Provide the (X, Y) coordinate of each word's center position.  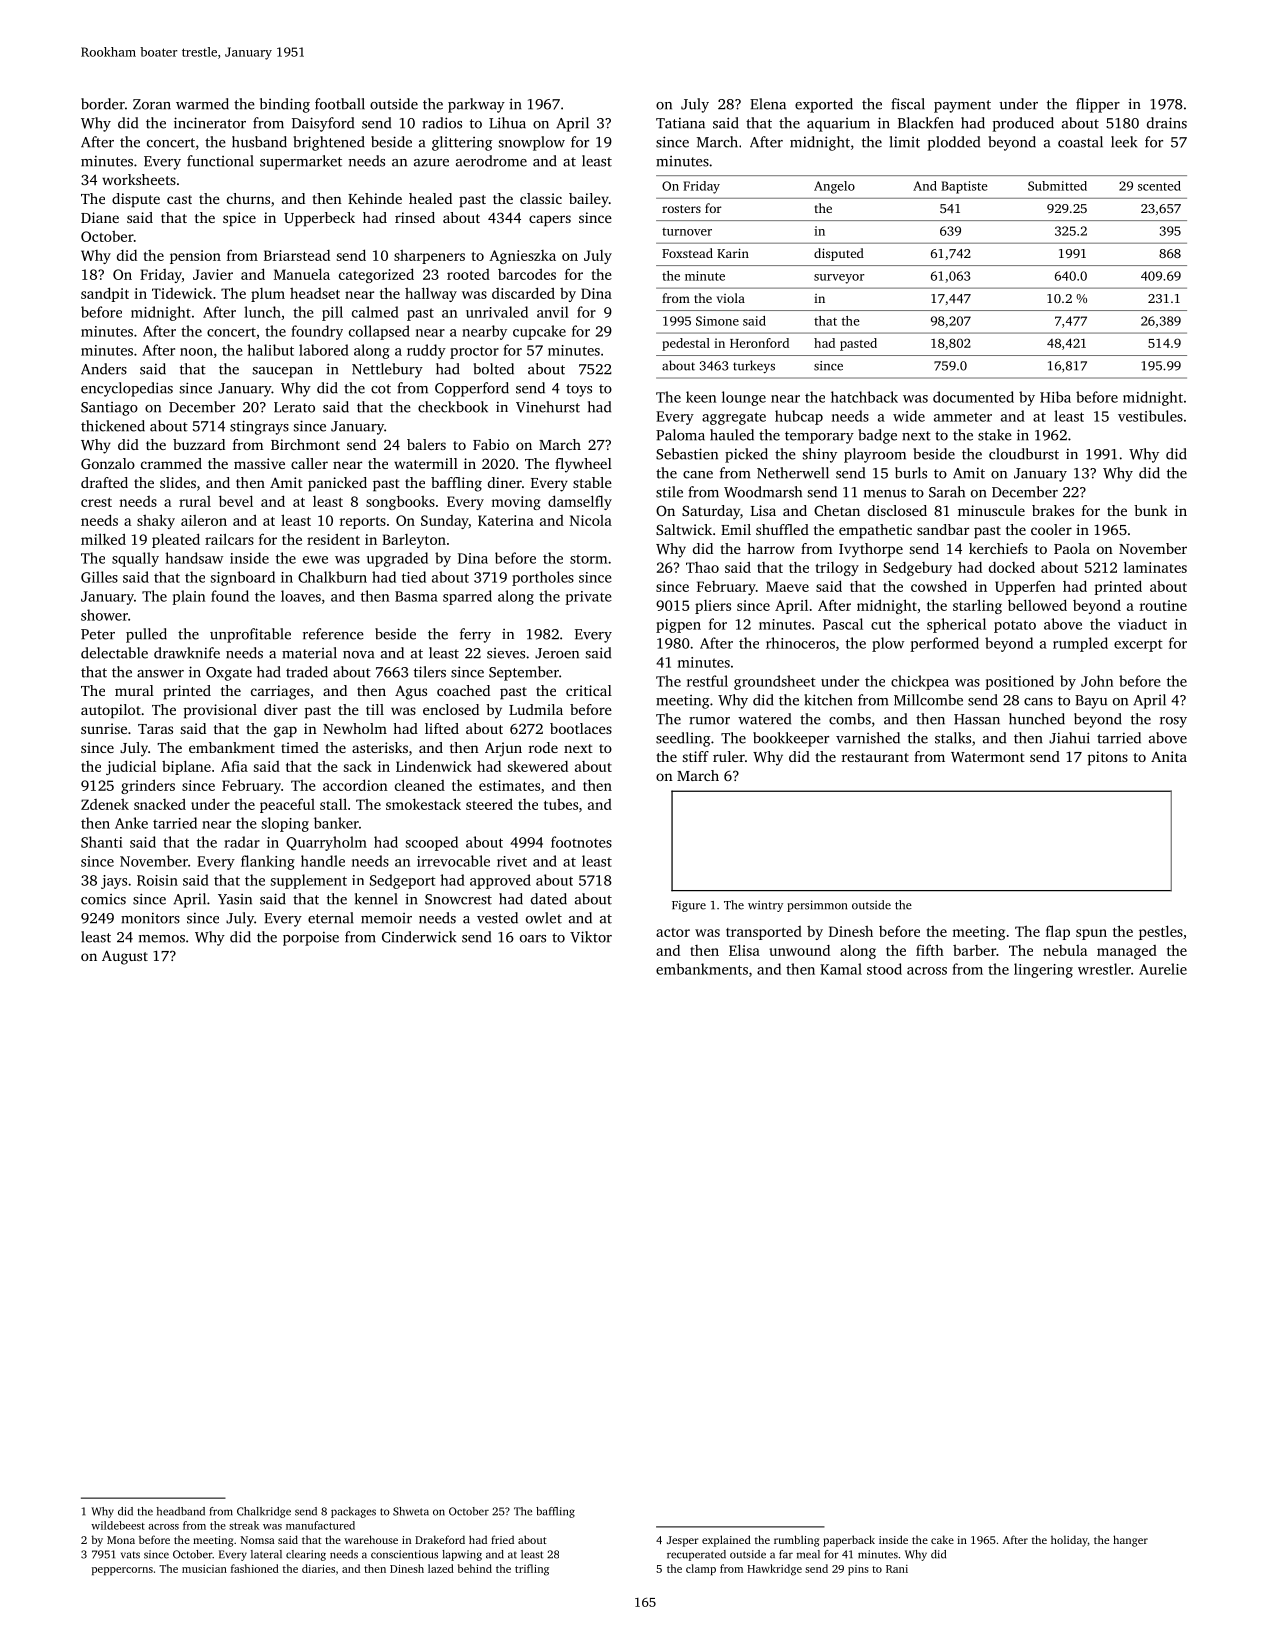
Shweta (411, 1511)
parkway (476, 105)
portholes (543, 578)
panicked (337, 484)
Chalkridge (264, 1512)
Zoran (152, 104)
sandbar (943, 529)
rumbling (796, 1541)
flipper (1098, 105)
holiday (1069, 1541)
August (125, 957)
